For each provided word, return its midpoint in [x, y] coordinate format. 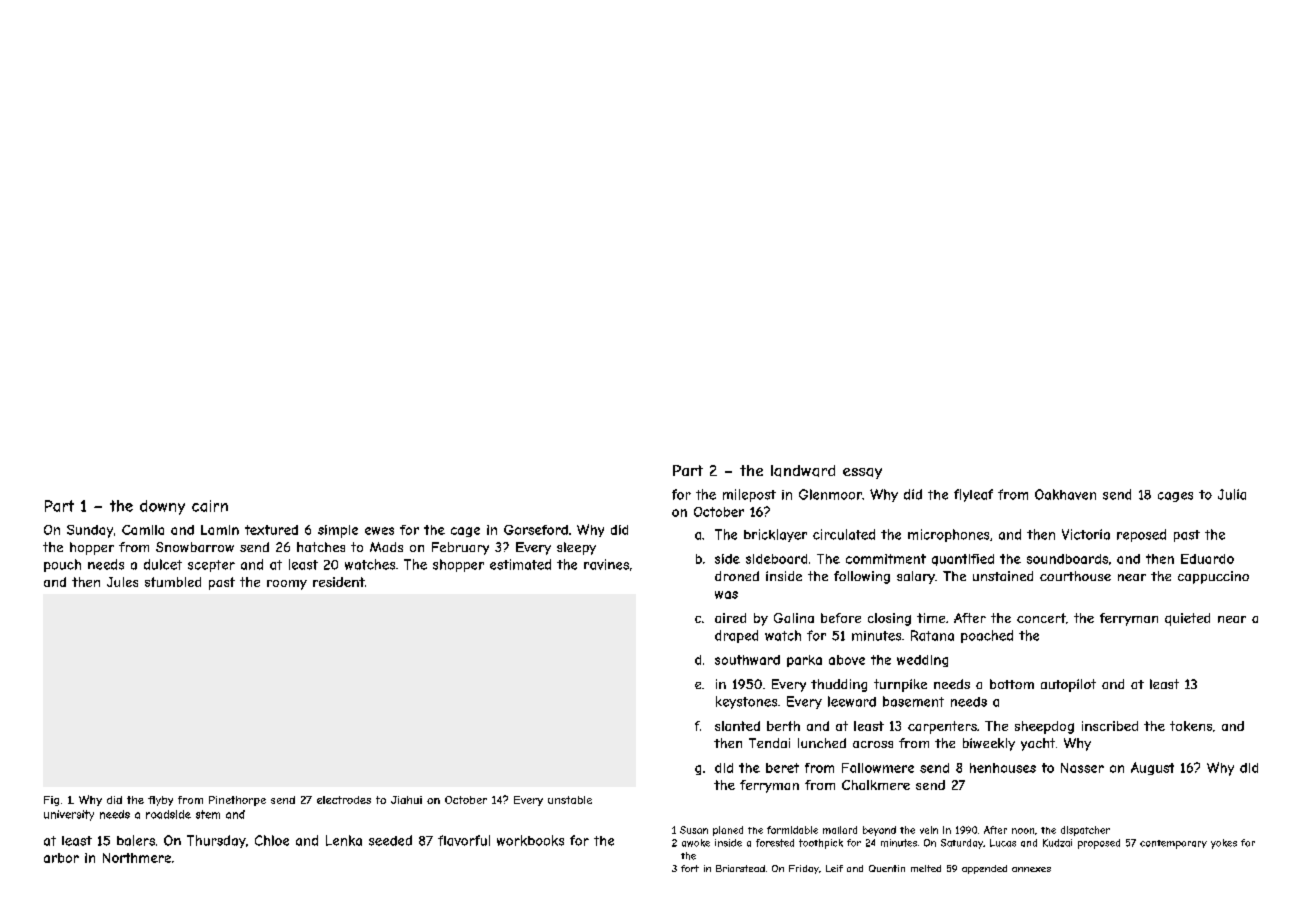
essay [862, 473]
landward [803, 471]
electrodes [344, 800]
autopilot [1068, 685]
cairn [210, 506]
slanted [737, 726]
